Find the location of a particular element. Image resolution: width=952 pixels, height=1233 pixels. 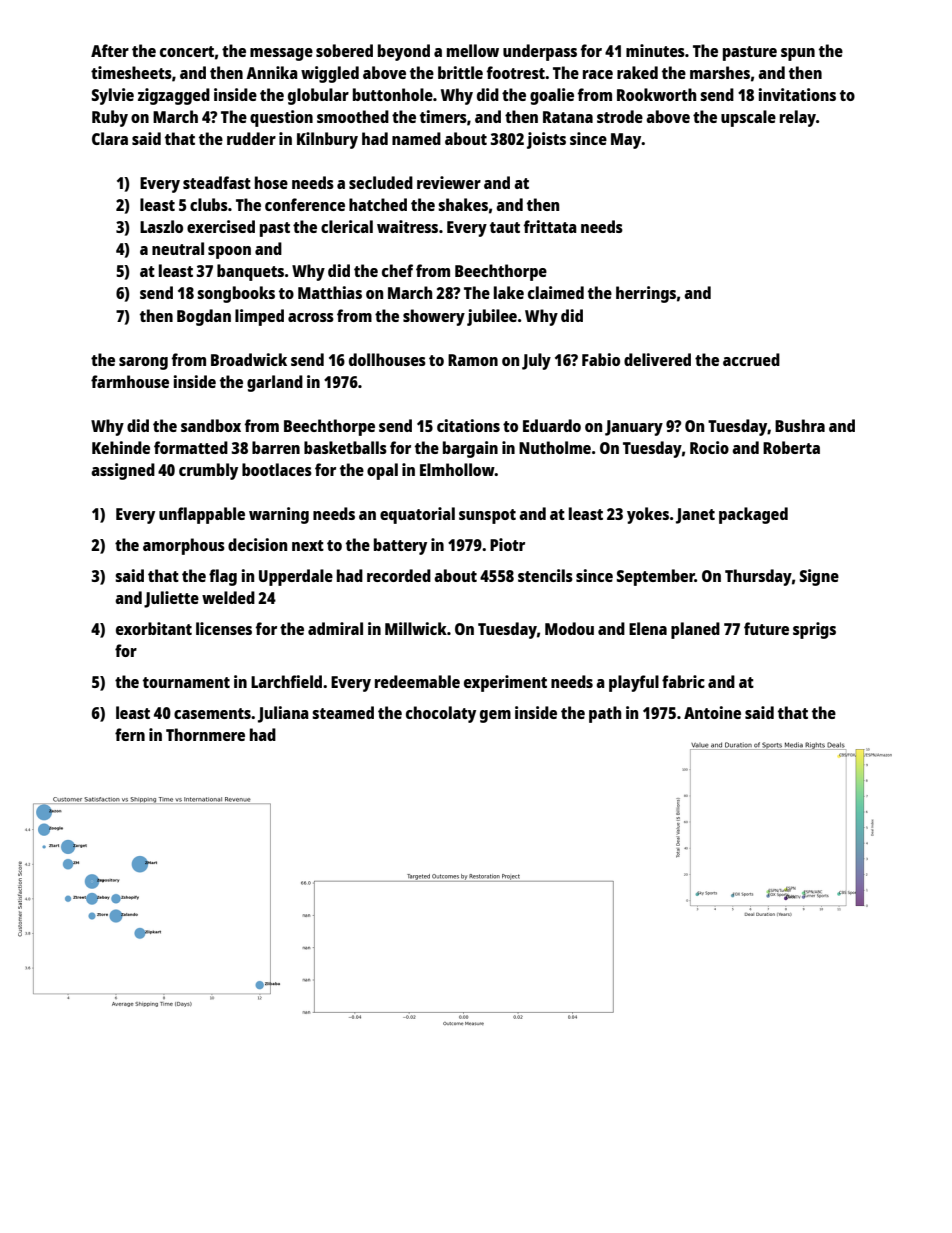

accrued is located at coordinates (751, 359).
